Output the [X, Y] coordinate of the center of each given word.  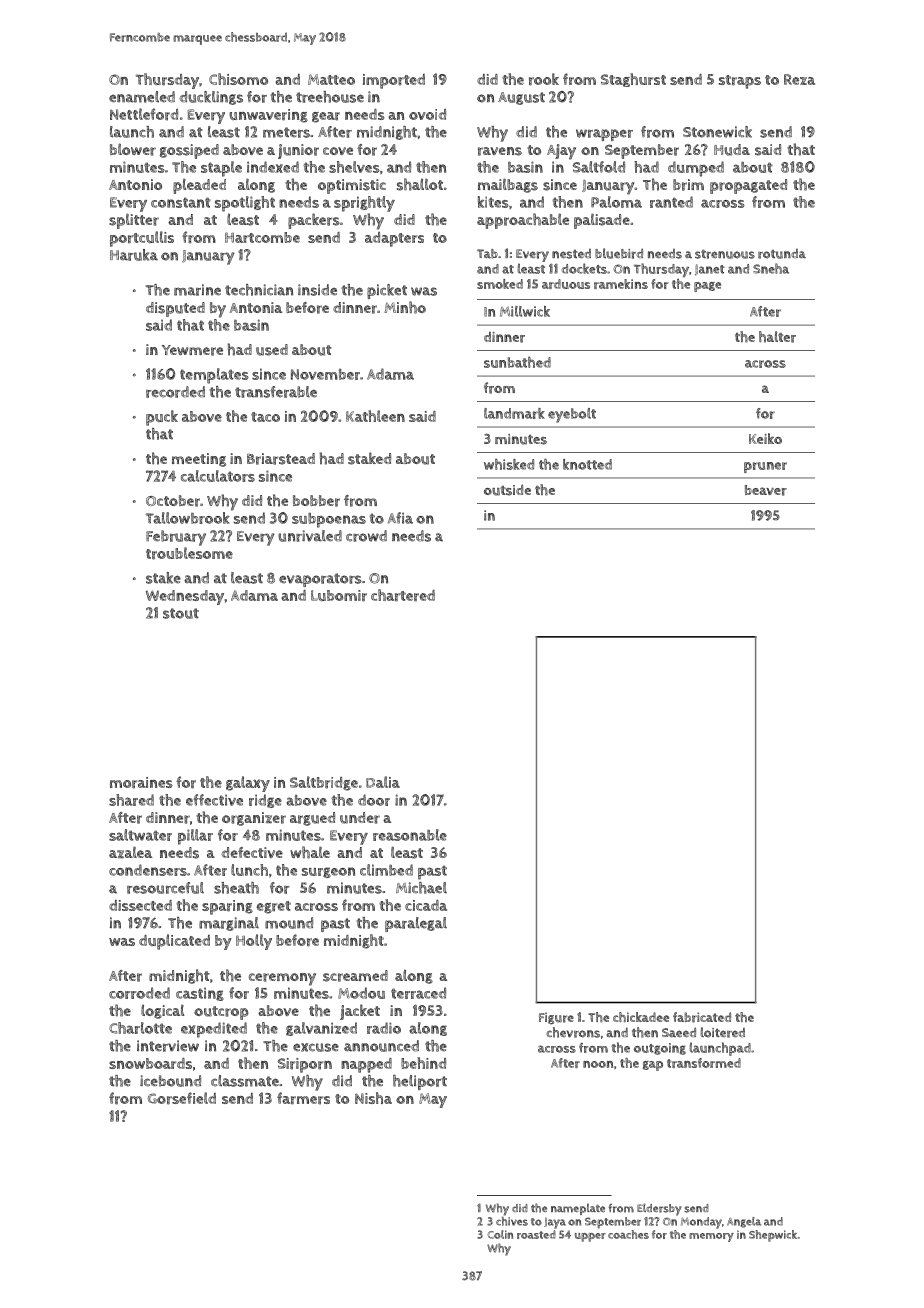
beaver [766, 490]
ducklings [211, 98]
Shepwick [773, 1236]
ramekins [621, 284]
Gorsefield [181, 1098]
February [176, 538]
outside [507, 490]
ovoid [427, 114]
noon [598, 1064]
